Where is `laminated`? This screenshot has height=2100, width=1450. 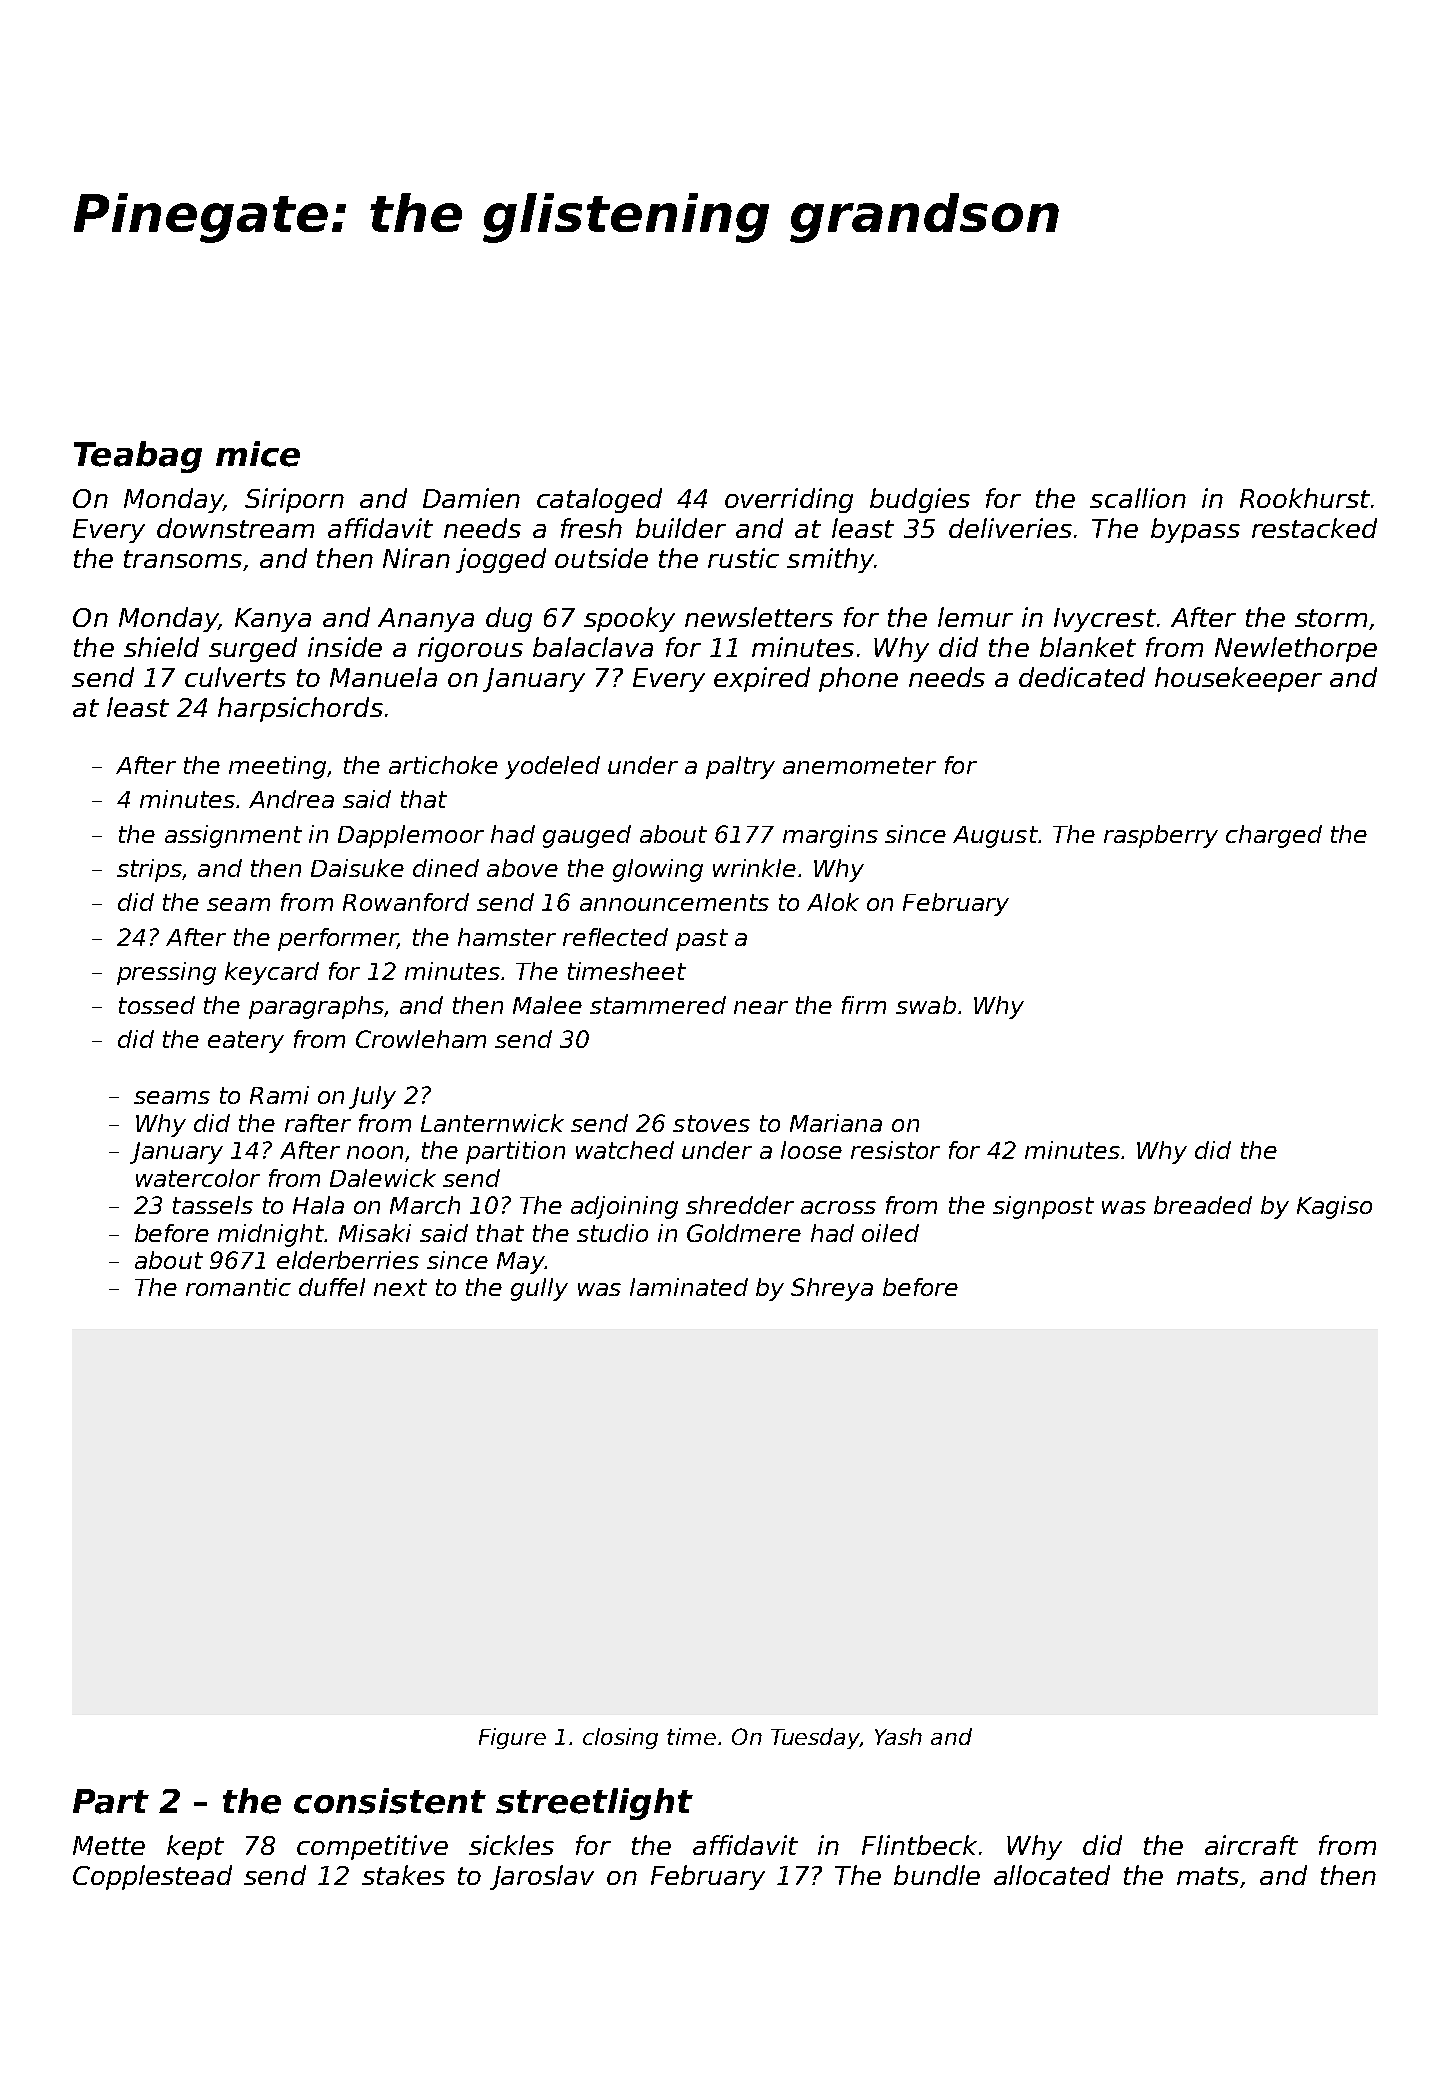 laminated is located at coordinates (689, 1287).
